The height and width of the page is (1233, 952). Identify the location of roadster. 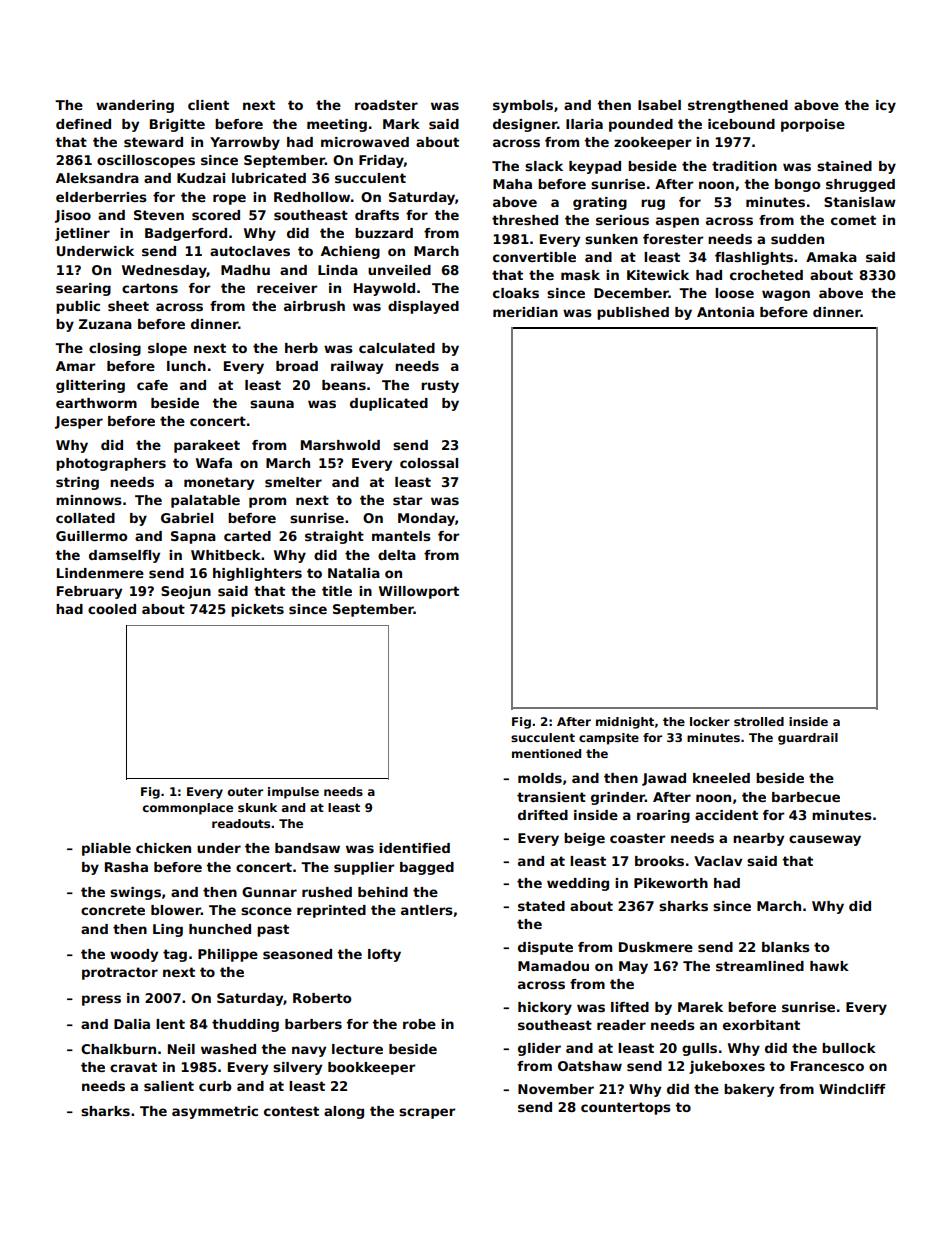
(386, 105).
